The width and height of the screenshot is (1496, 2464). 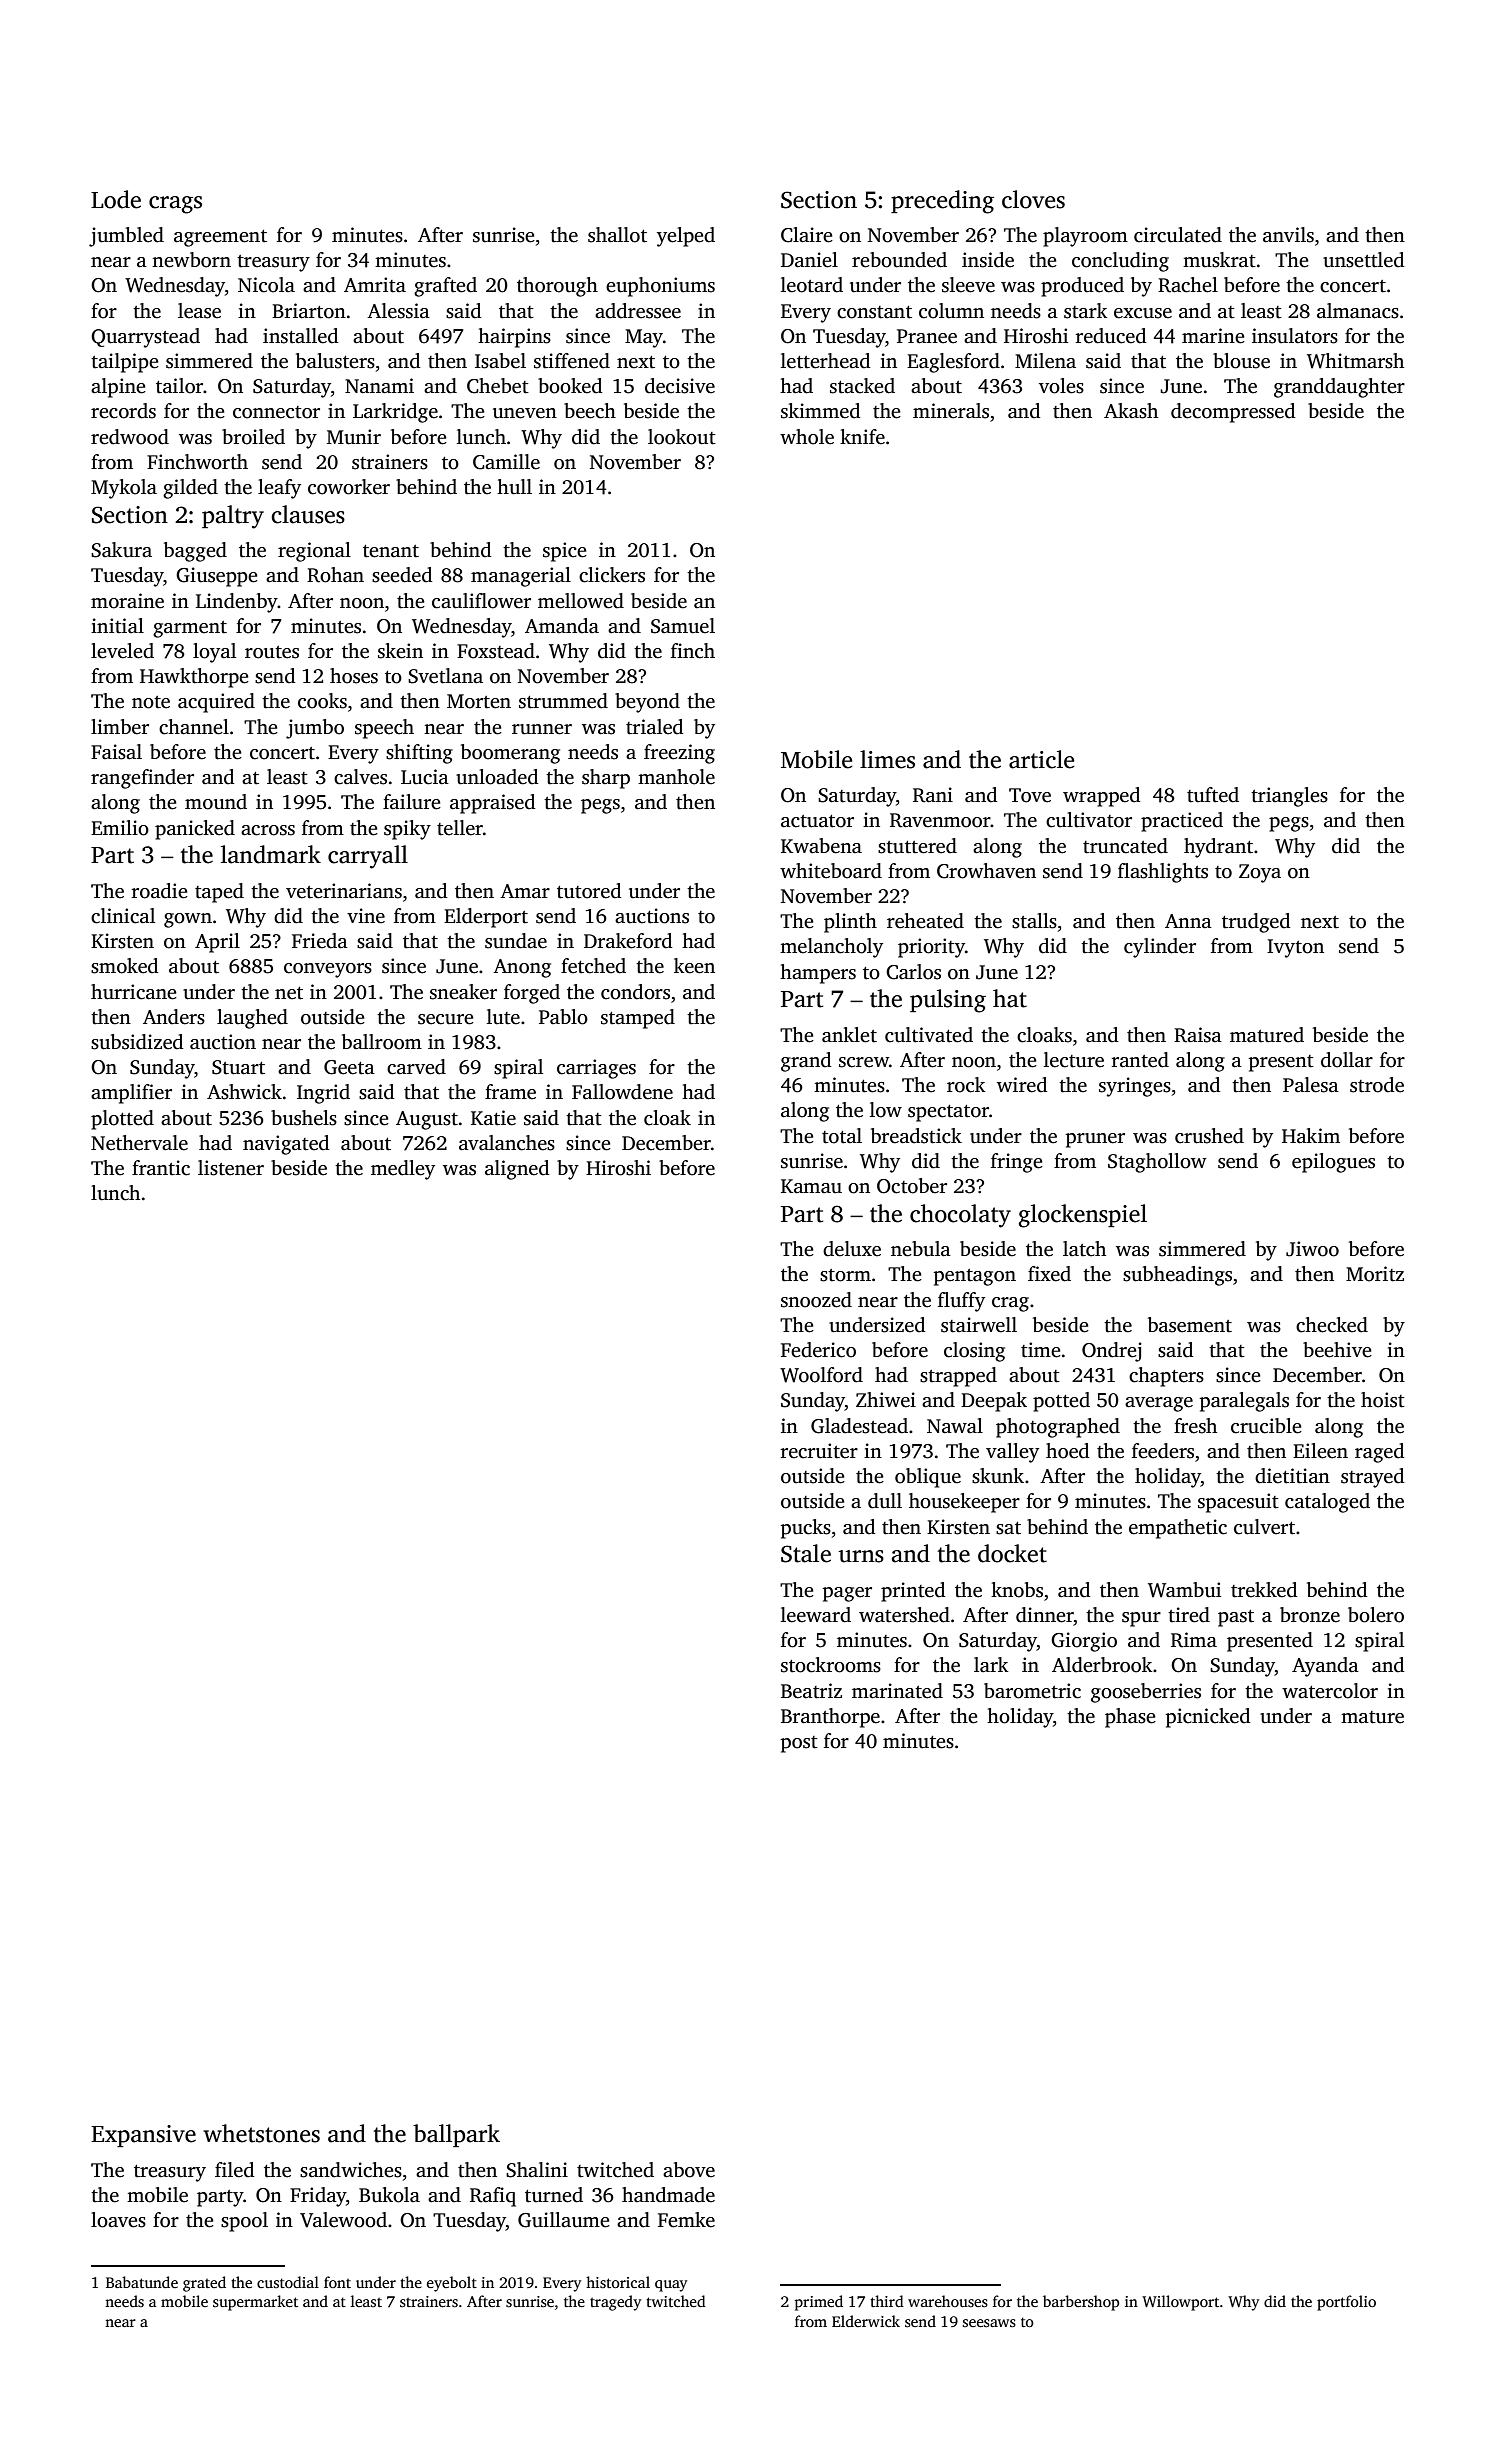 What do you see at coordinates (116, 199) in the screenshot?
I see `Lode` at bounding box center [116, 199].
